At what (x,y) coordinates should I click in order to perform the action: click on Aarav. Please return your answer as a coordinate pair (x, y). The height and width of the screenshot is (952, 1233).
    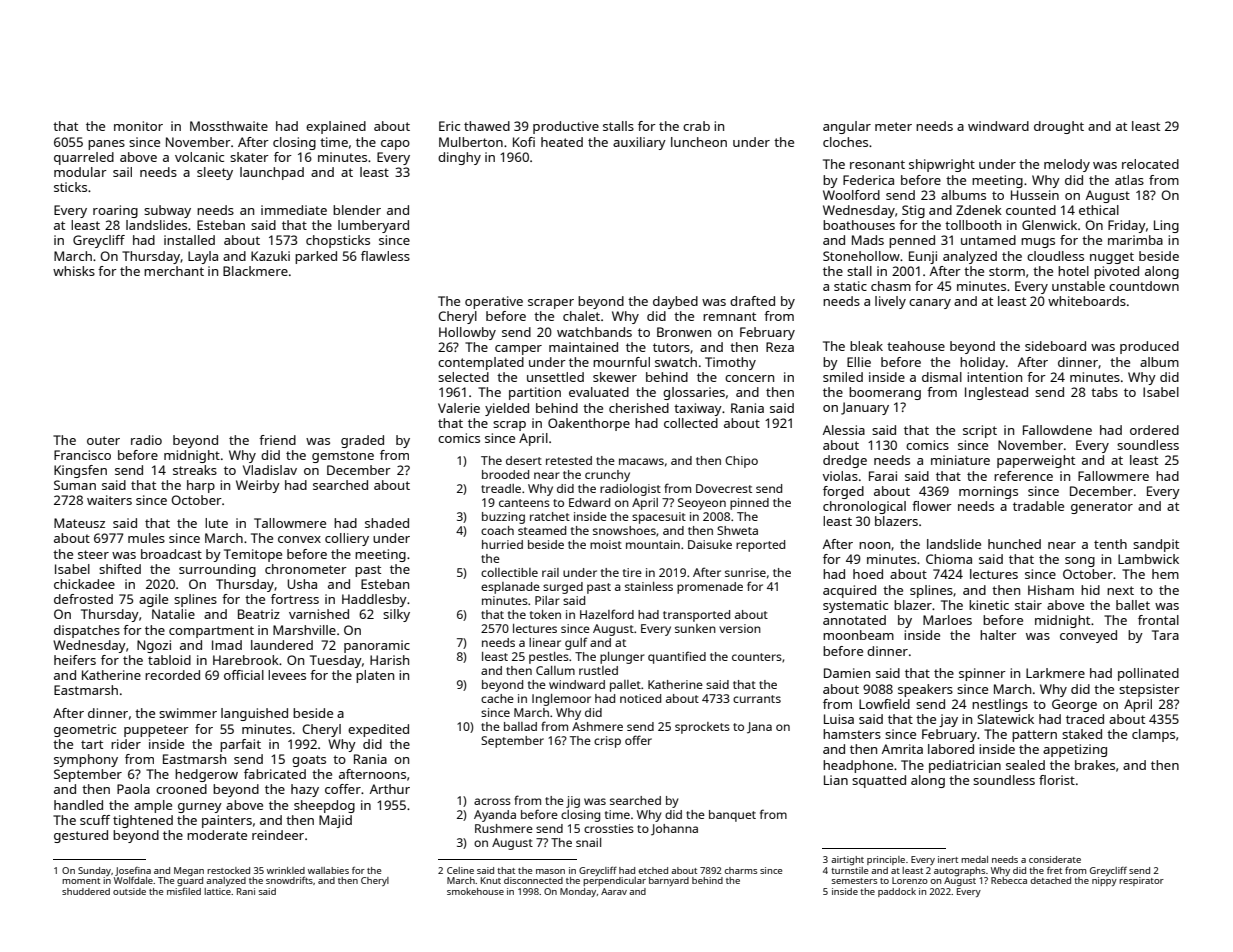
    Looking at the image, I should click on (614, 891).
